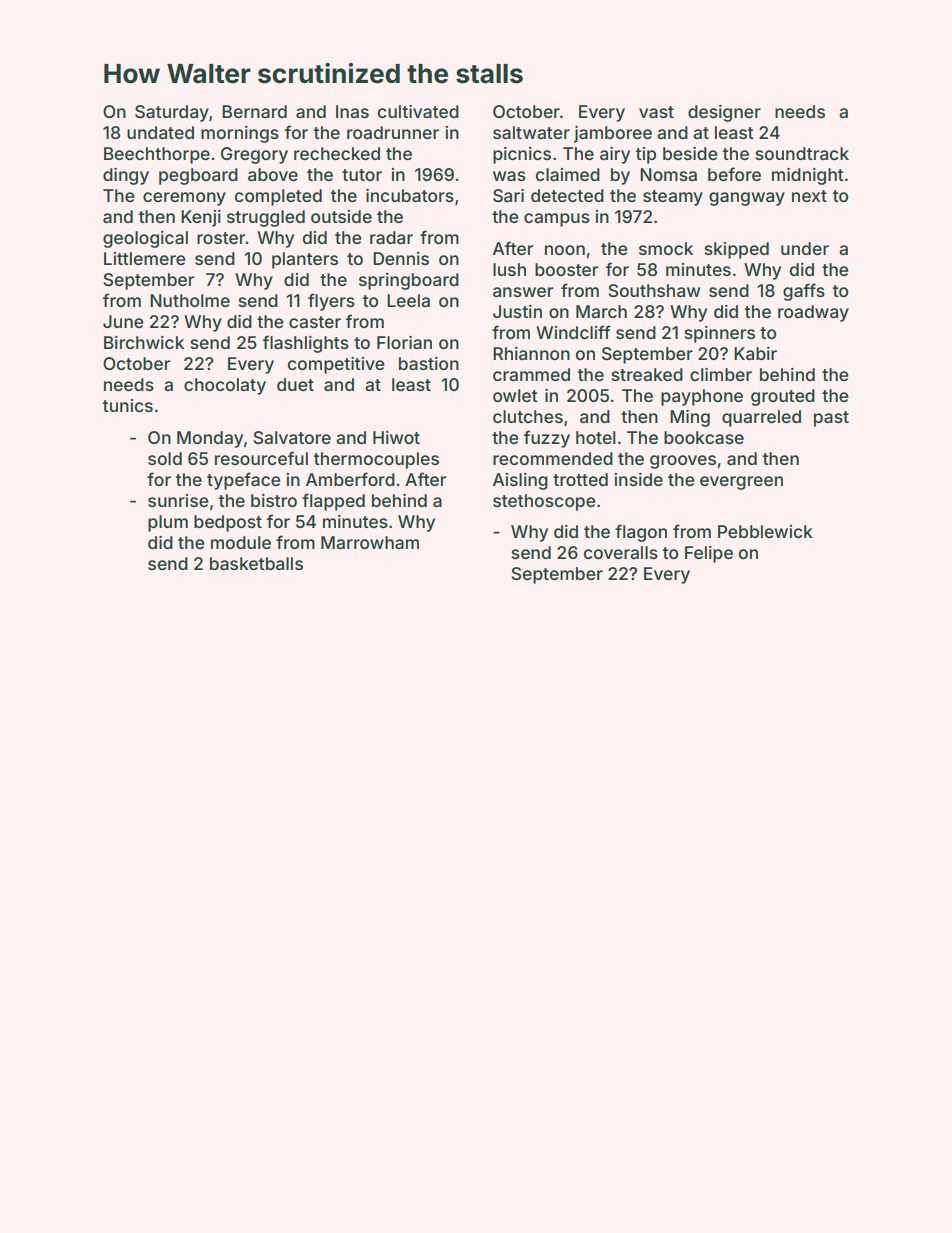 The width and height of the document is (952, 1233). What do you see at coordinates (350, 479) in the document?
I see `Amberford` at bounding box center [350, 479].
